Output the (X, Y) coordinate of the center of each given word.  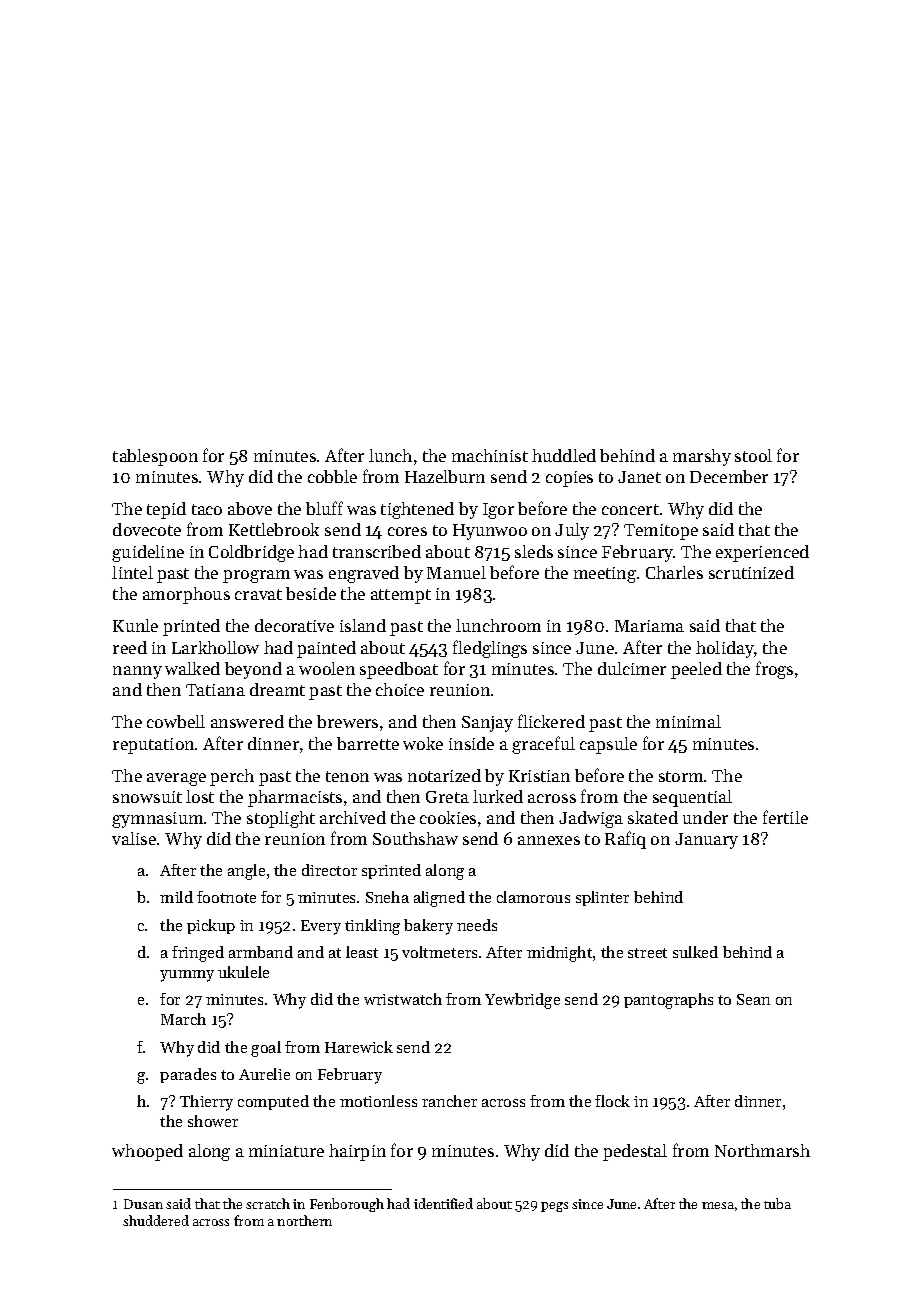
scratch (268, 1203)
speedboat (399, 670)
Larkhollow (215, 647)
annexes (549, 840)
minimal (688, 721)
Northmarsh (762, 1150)
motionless (378, 1101)
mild (176, 897)
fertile (785, 817)
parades (188, 1075)
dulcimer (632, 668)
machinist (490, 455)
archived (353, 817)
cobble (332, 476)
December (729, 476)
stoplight (281, 819)
